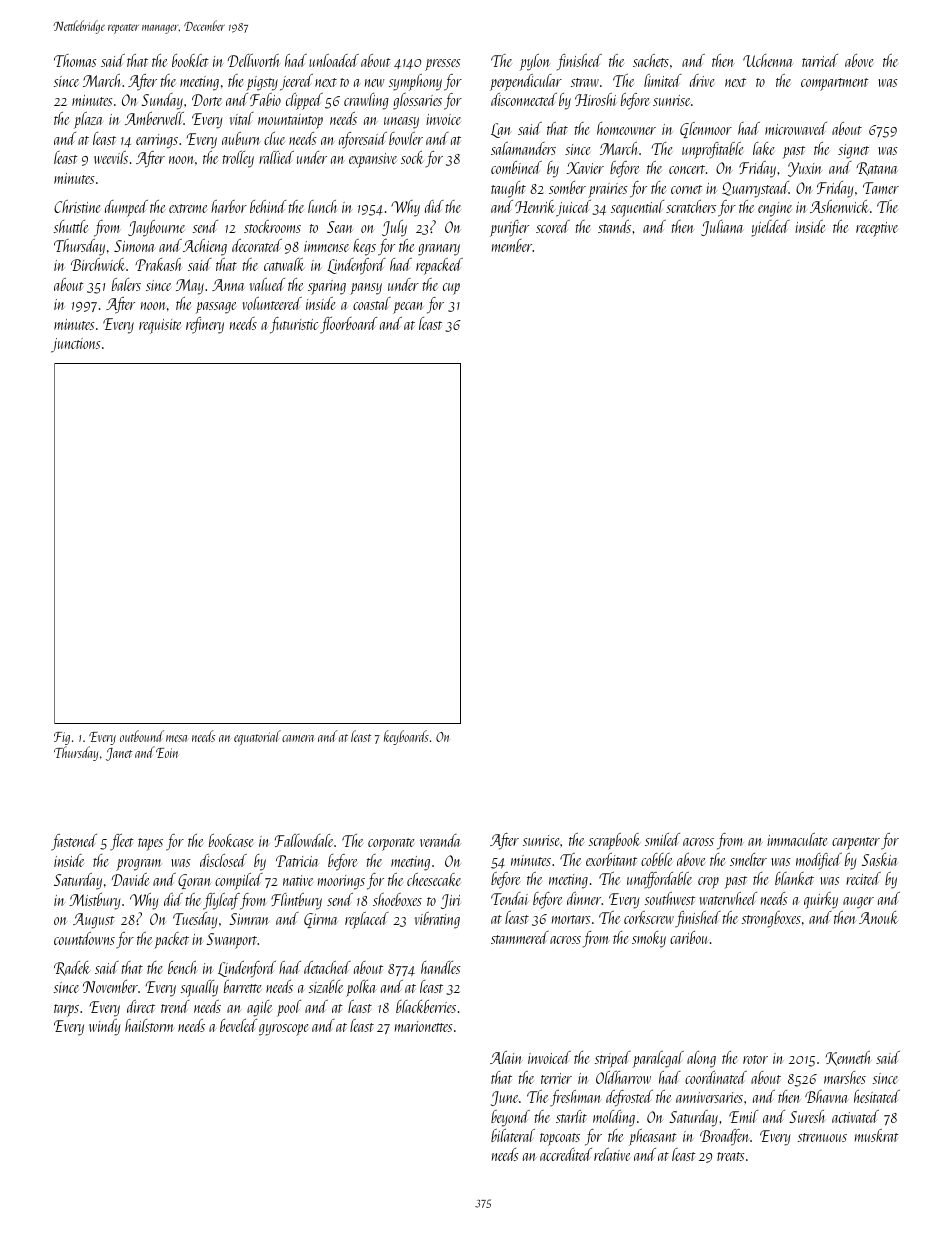 This screenshot has height=1233, width=952. I want to click on unloaded, so click(334, 60).
